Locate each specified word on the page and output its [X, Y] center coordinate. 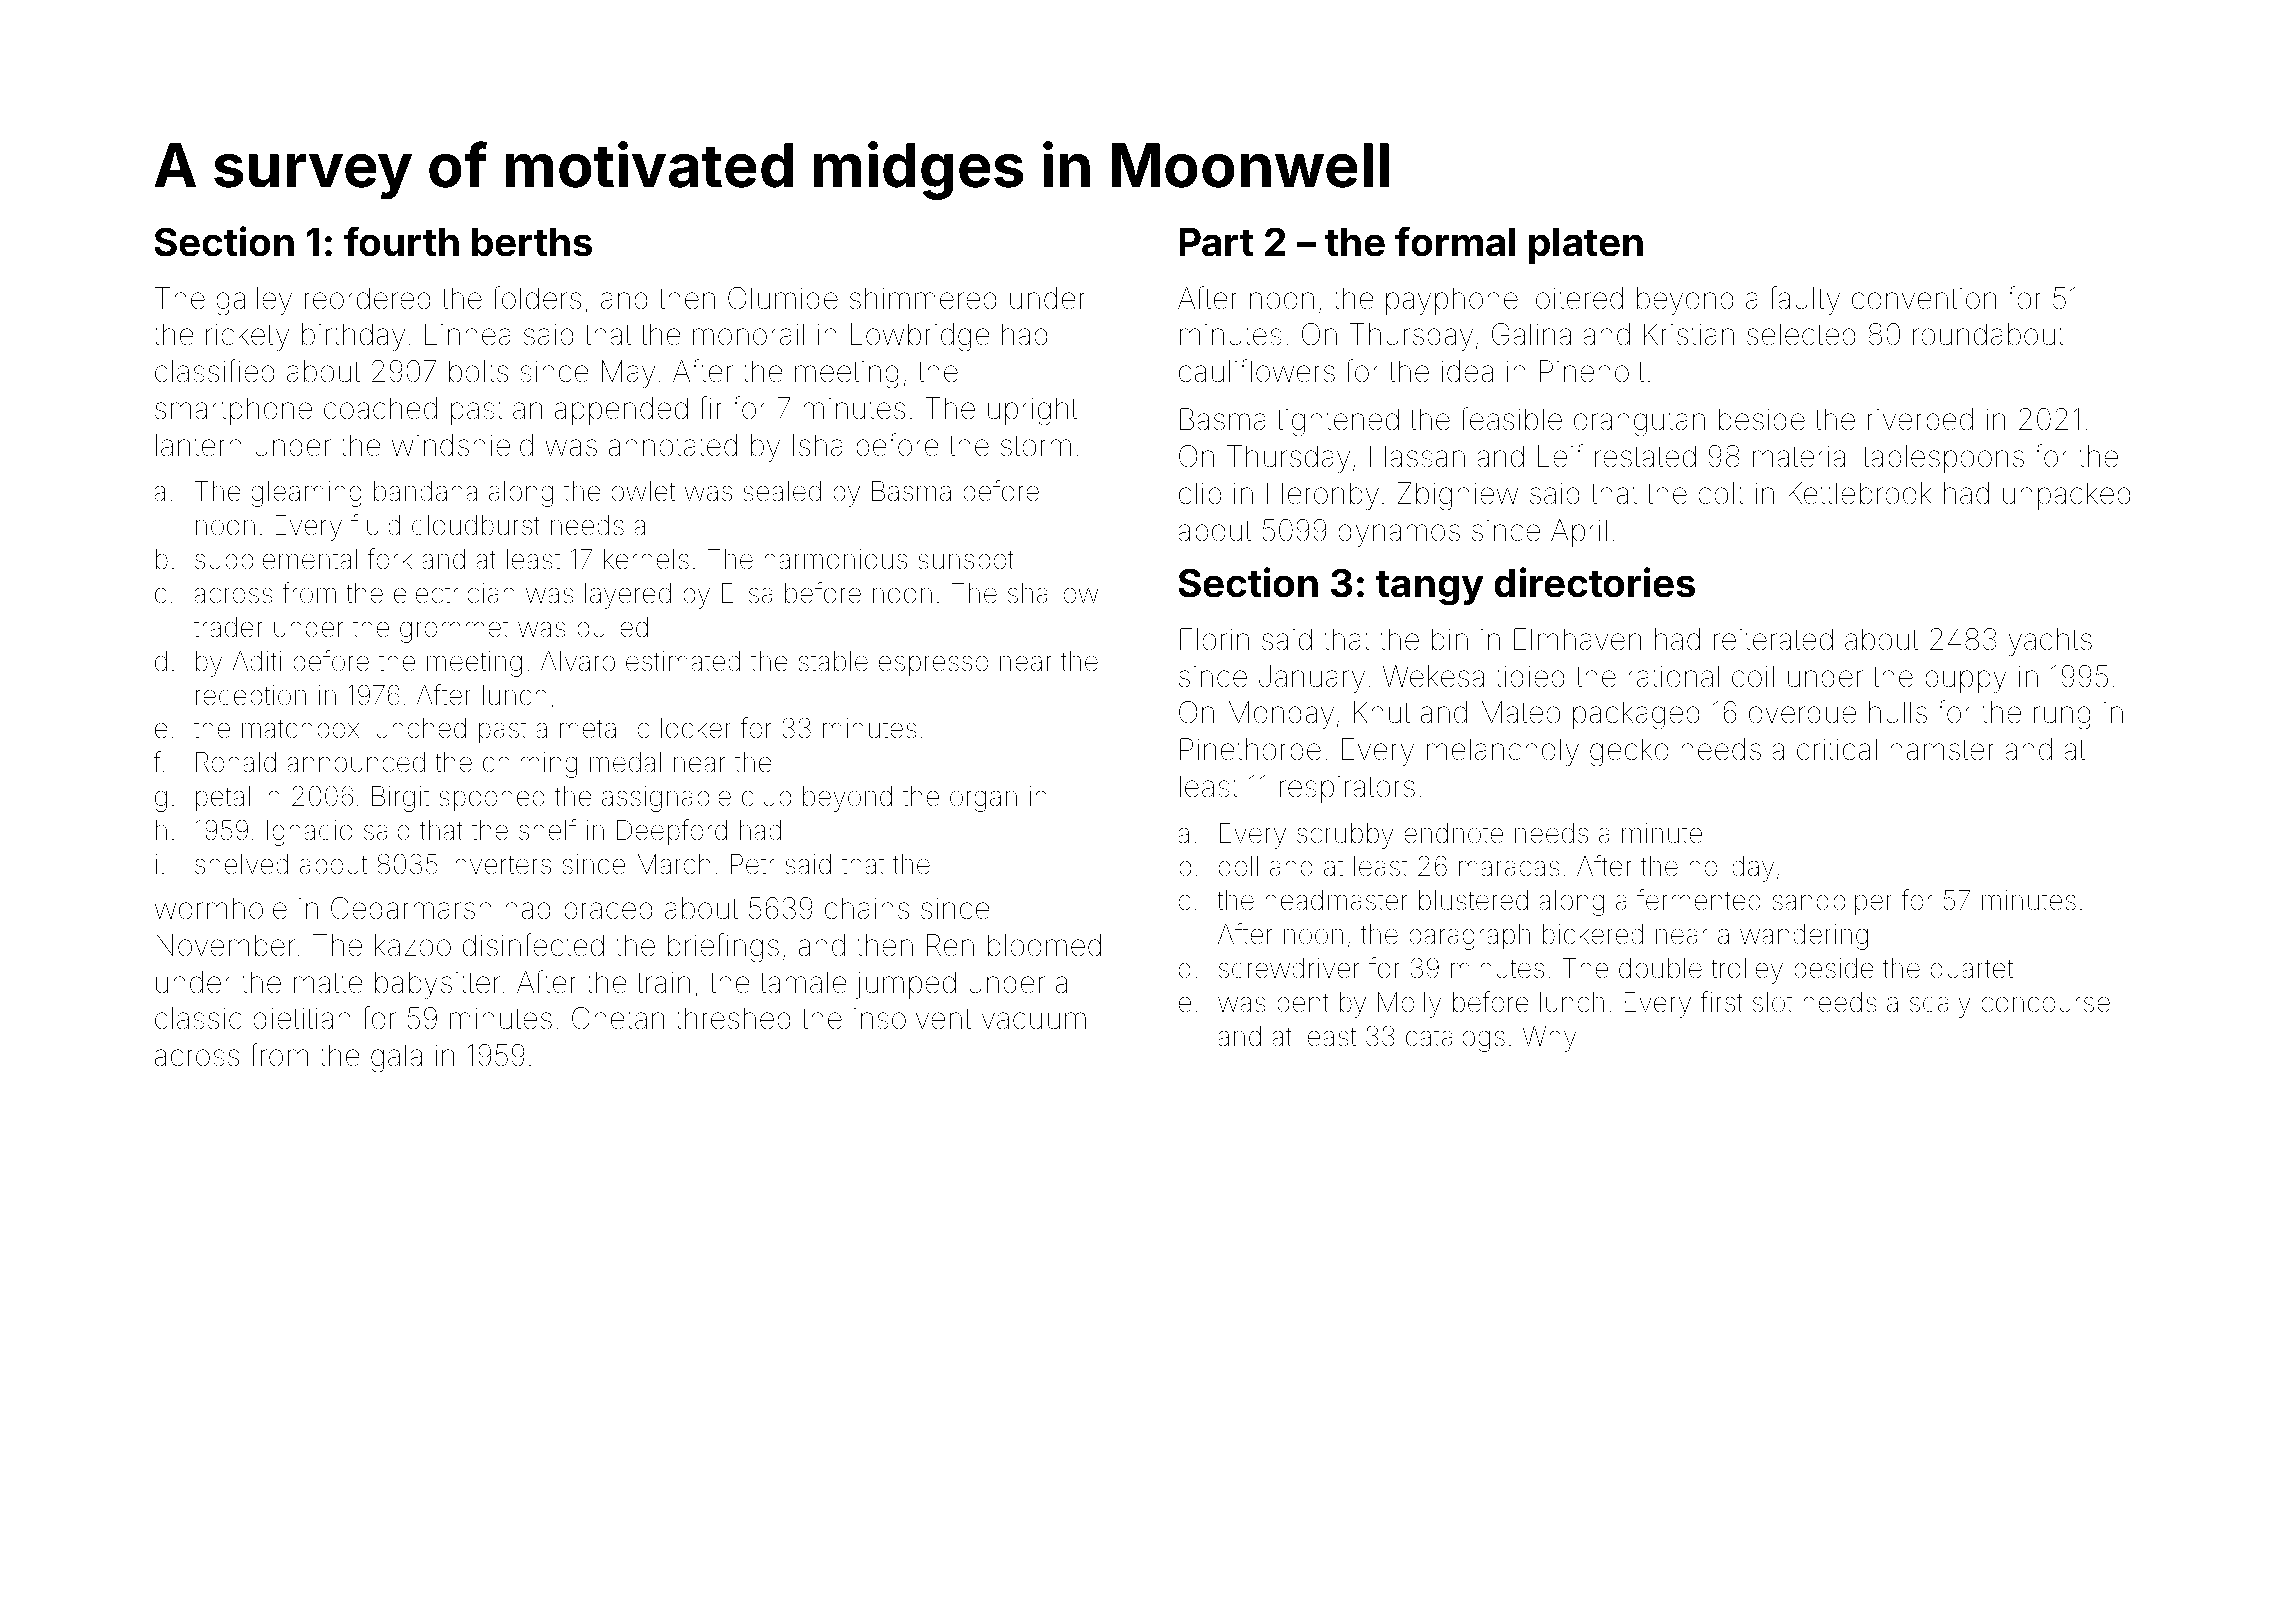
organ [983, 801]
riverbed [1920, 419]
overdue [1802, 712]
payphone [1452, 301]
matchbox [300, 728]
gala [396, 1058]
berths [532, 242]
